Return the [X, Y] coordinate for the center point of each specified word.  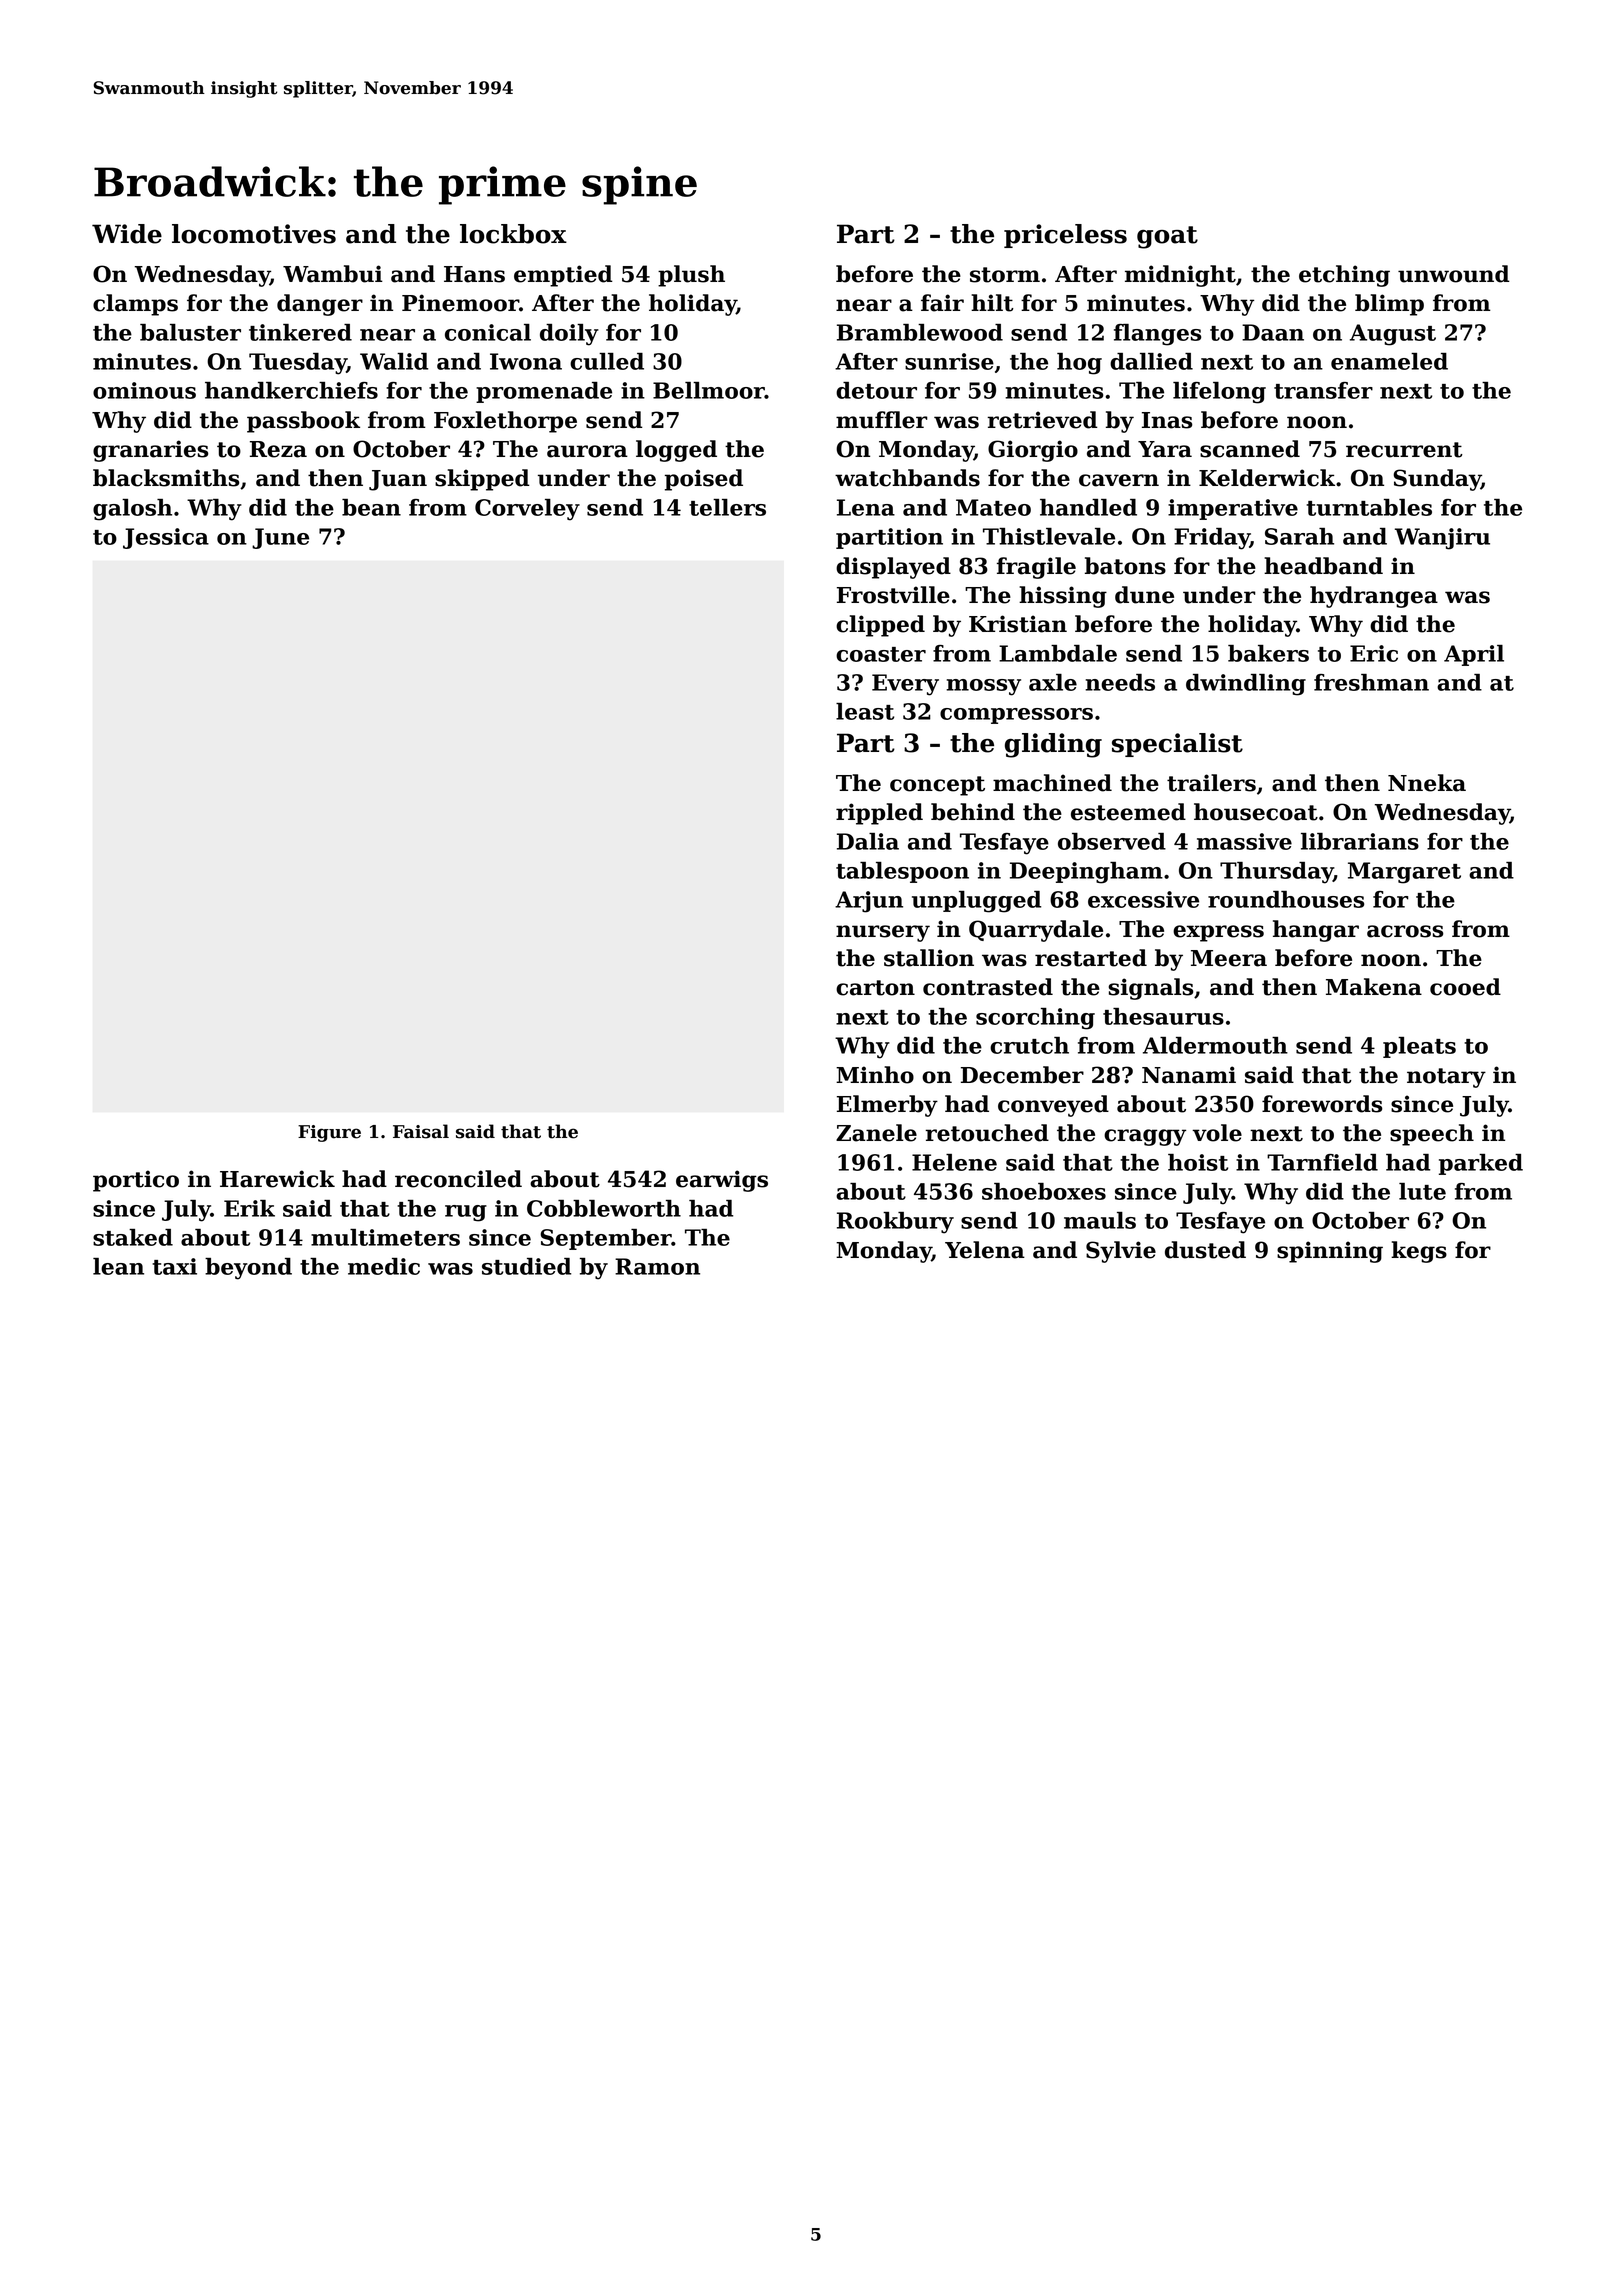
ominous [144, 390]
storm [1005, 275]
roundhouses [1286, 899]
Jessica [166, 538]
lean [118, 1266]
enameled [1389, 361]
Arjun [869, 902]
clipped [880, 626]
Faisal [421, 1131]
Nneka [1427, 783]
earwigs [722, 1181]
